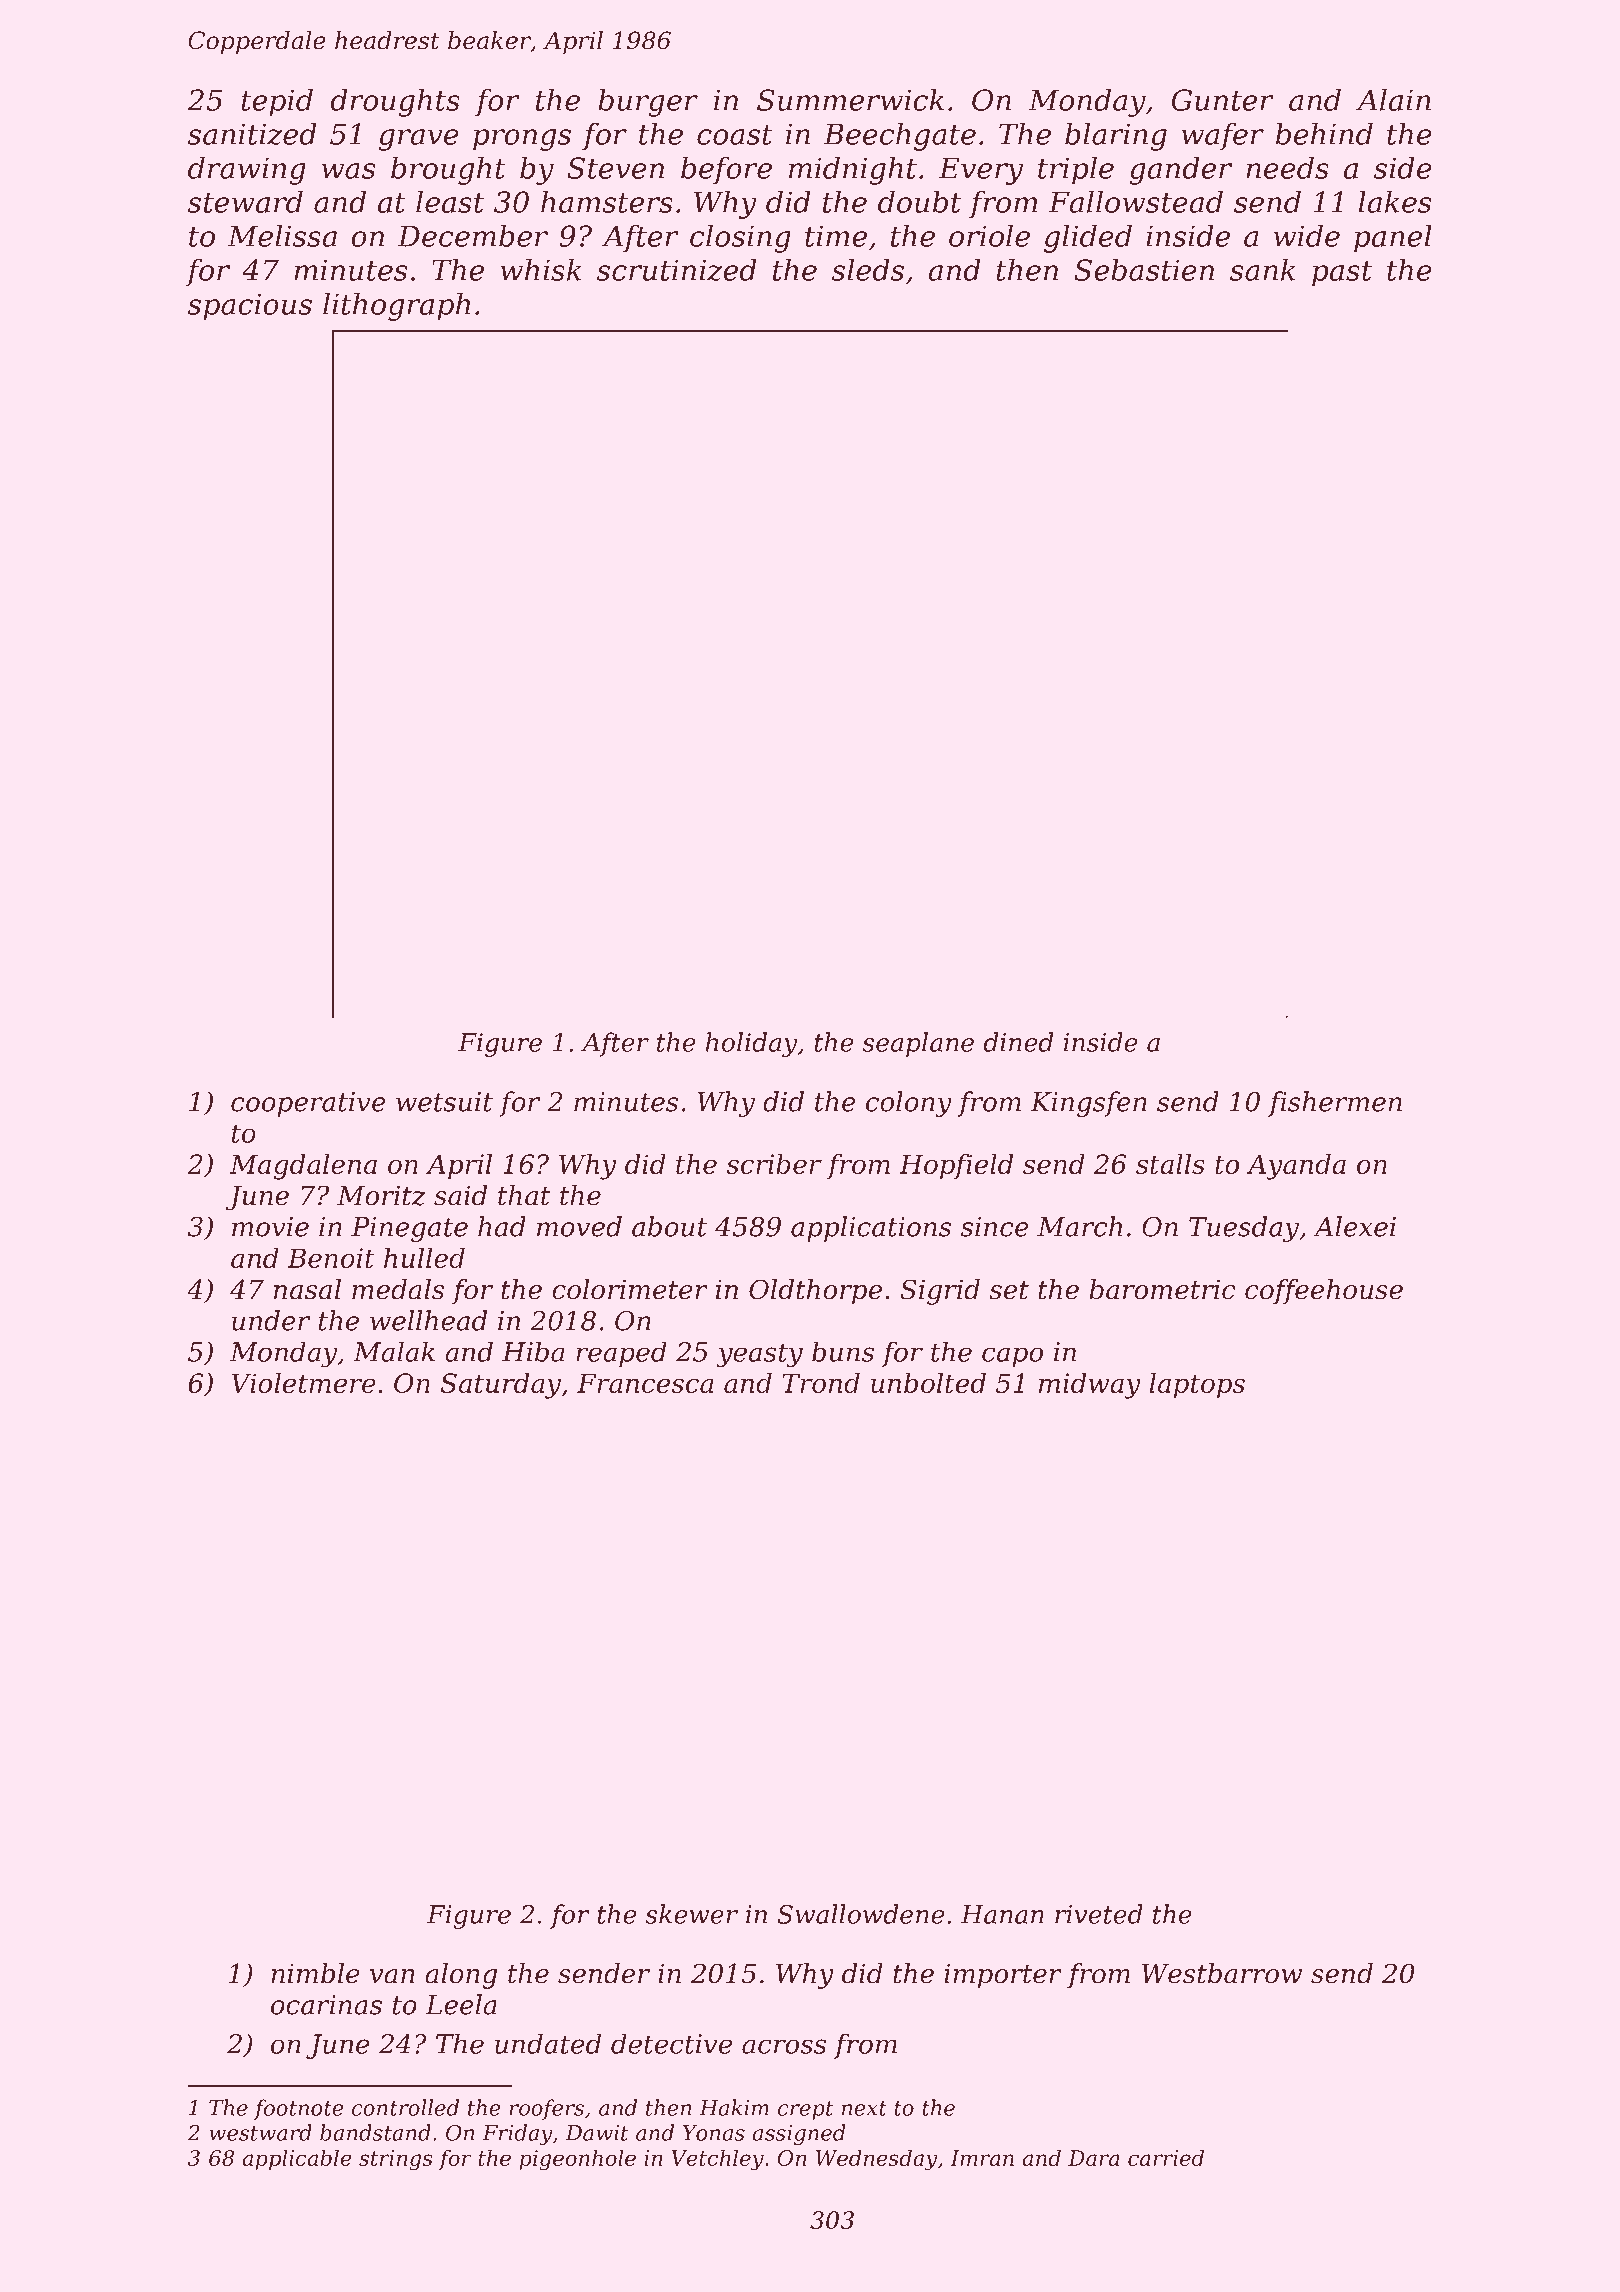  Describe the element at coordinates (1144, 270) in the page. I see `Sebastien` at that location.
